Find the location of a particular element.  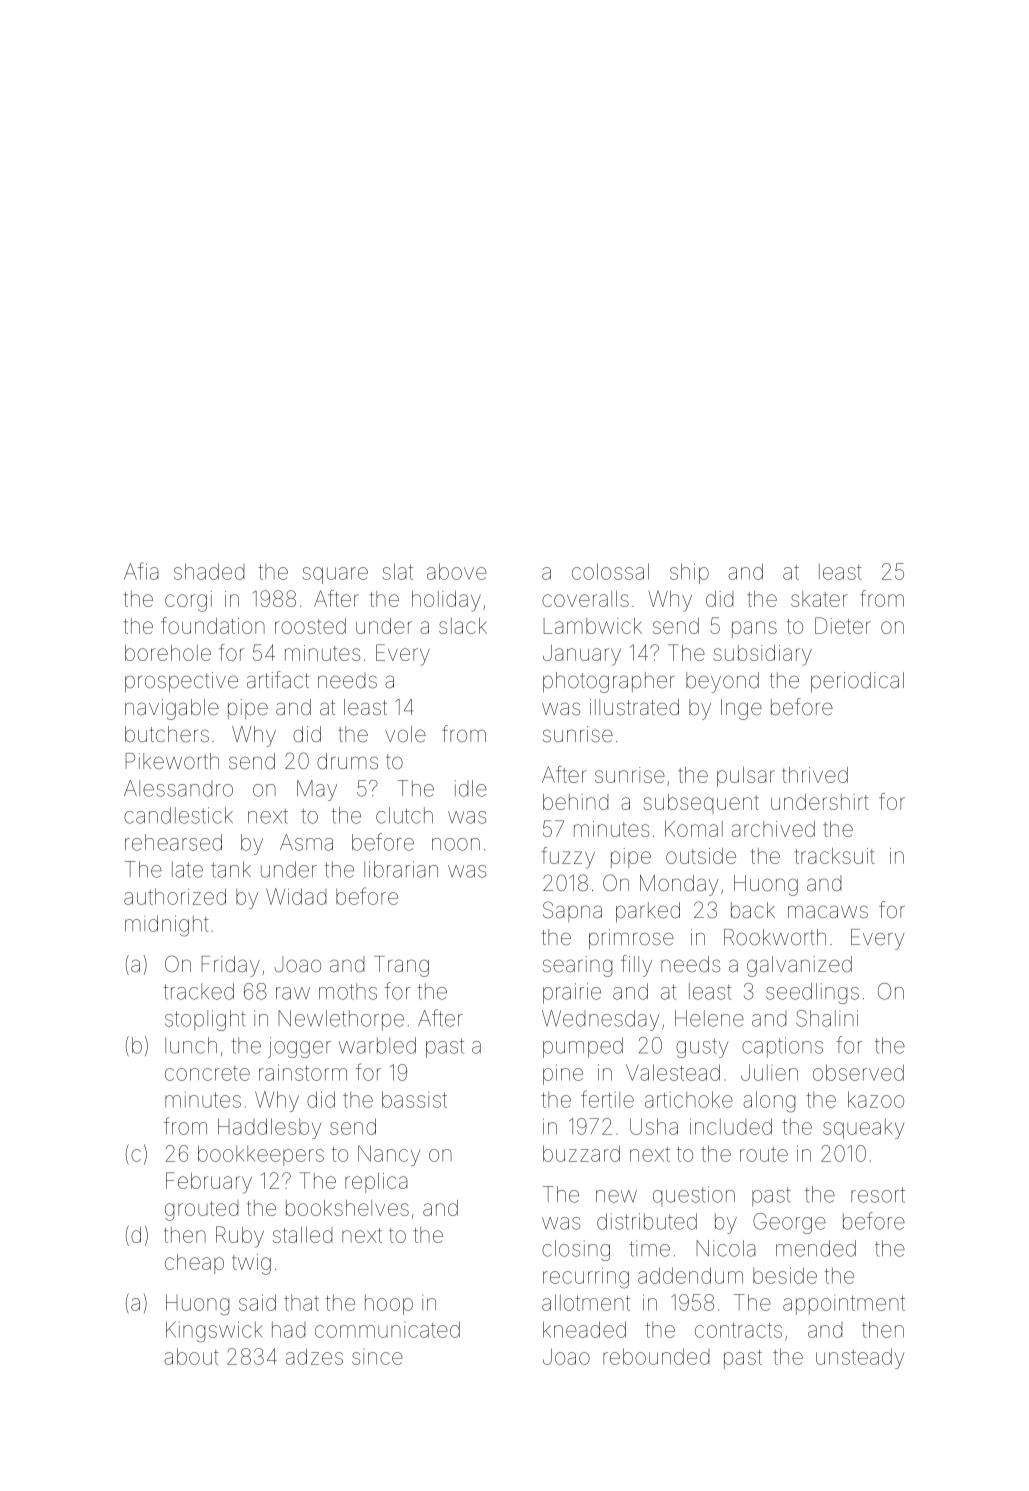

Afia is located at coordinates (141, 571).
